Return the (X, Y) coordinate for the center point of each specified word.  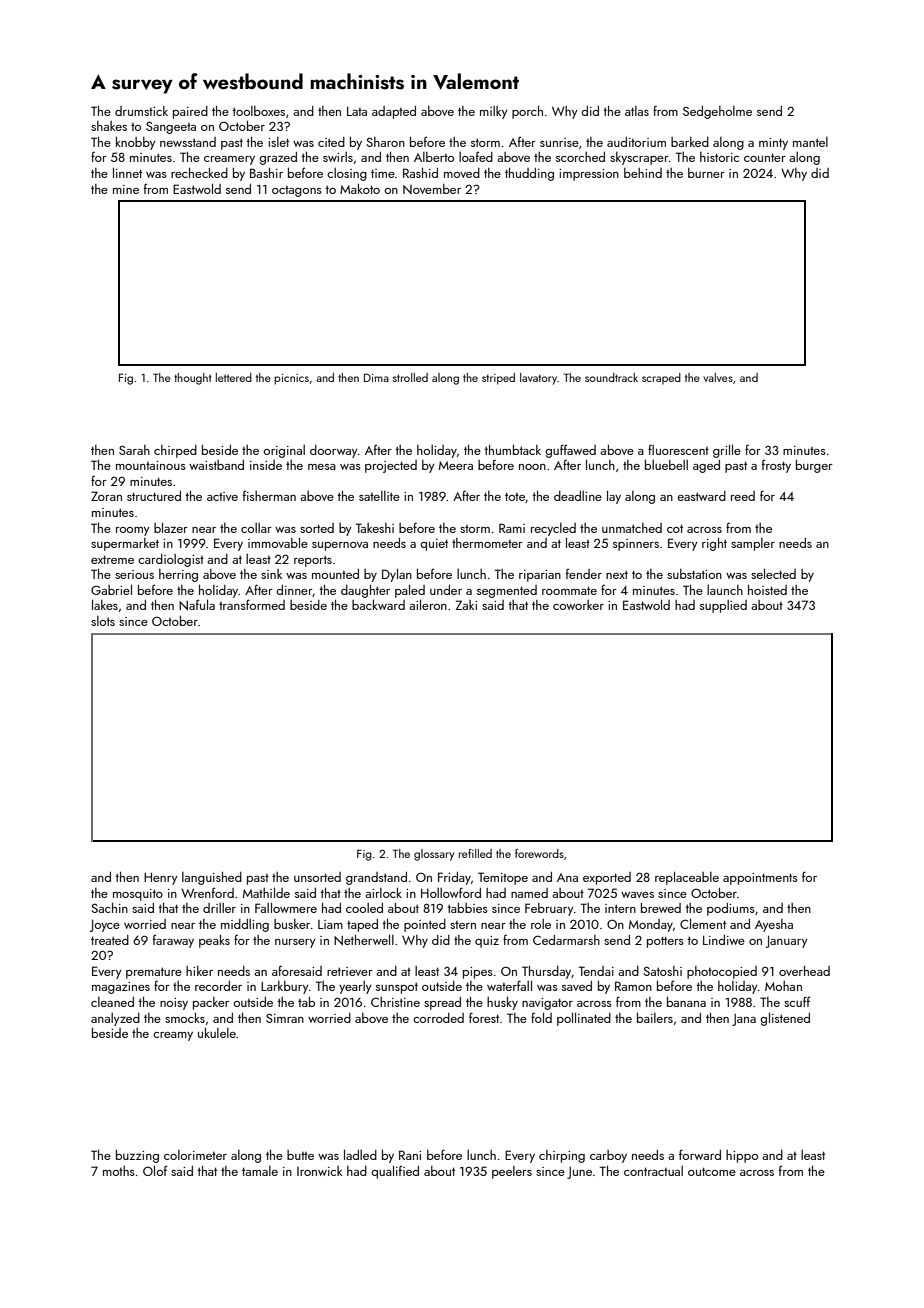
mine (126, 189)
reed (743, 496)
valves (718, 377)
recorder (218, 986)
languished (212, 878)
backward (378, 604)
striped (498, 379)
